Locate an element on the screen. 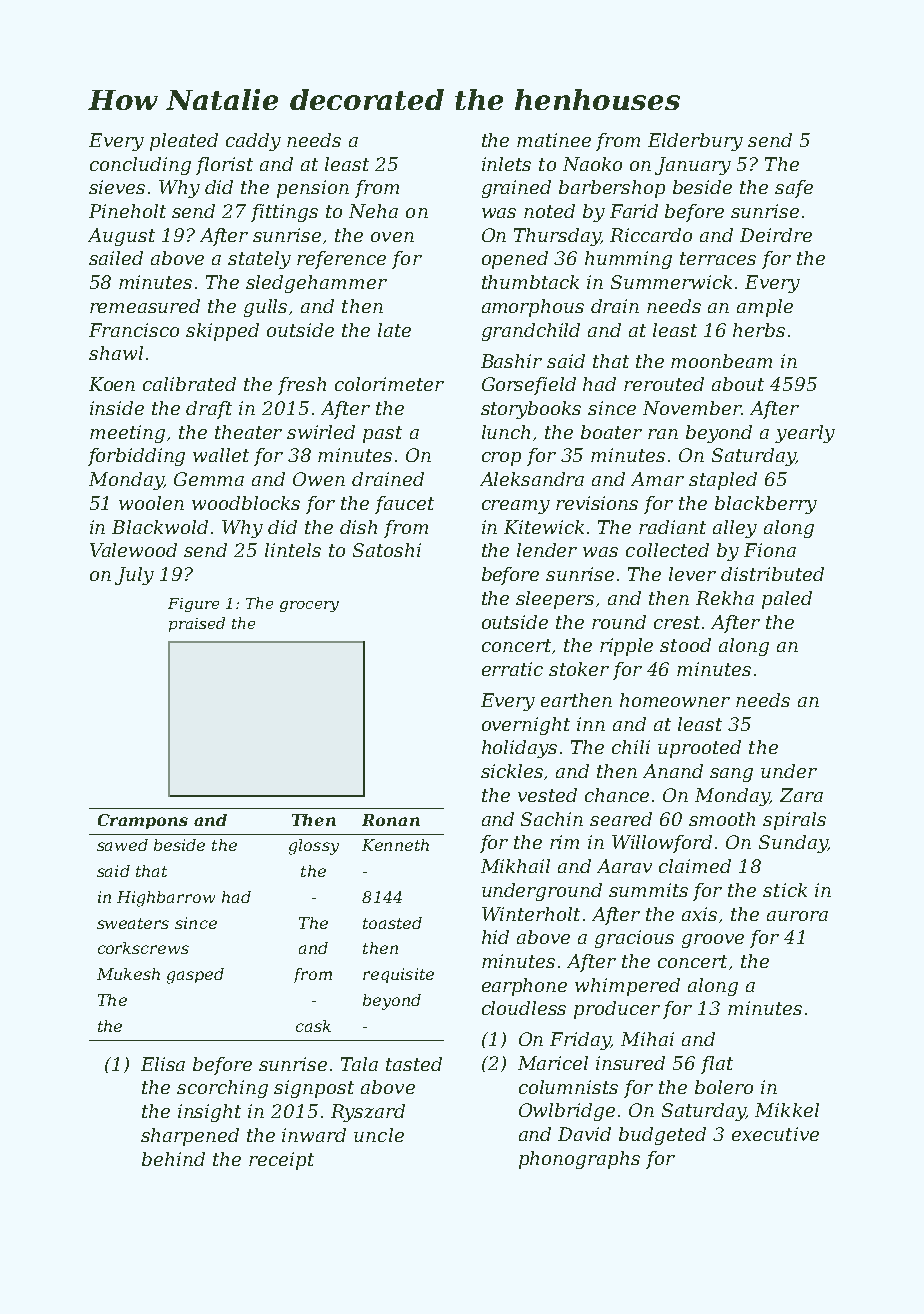  Bashir is located at coordinates (511, 361).
